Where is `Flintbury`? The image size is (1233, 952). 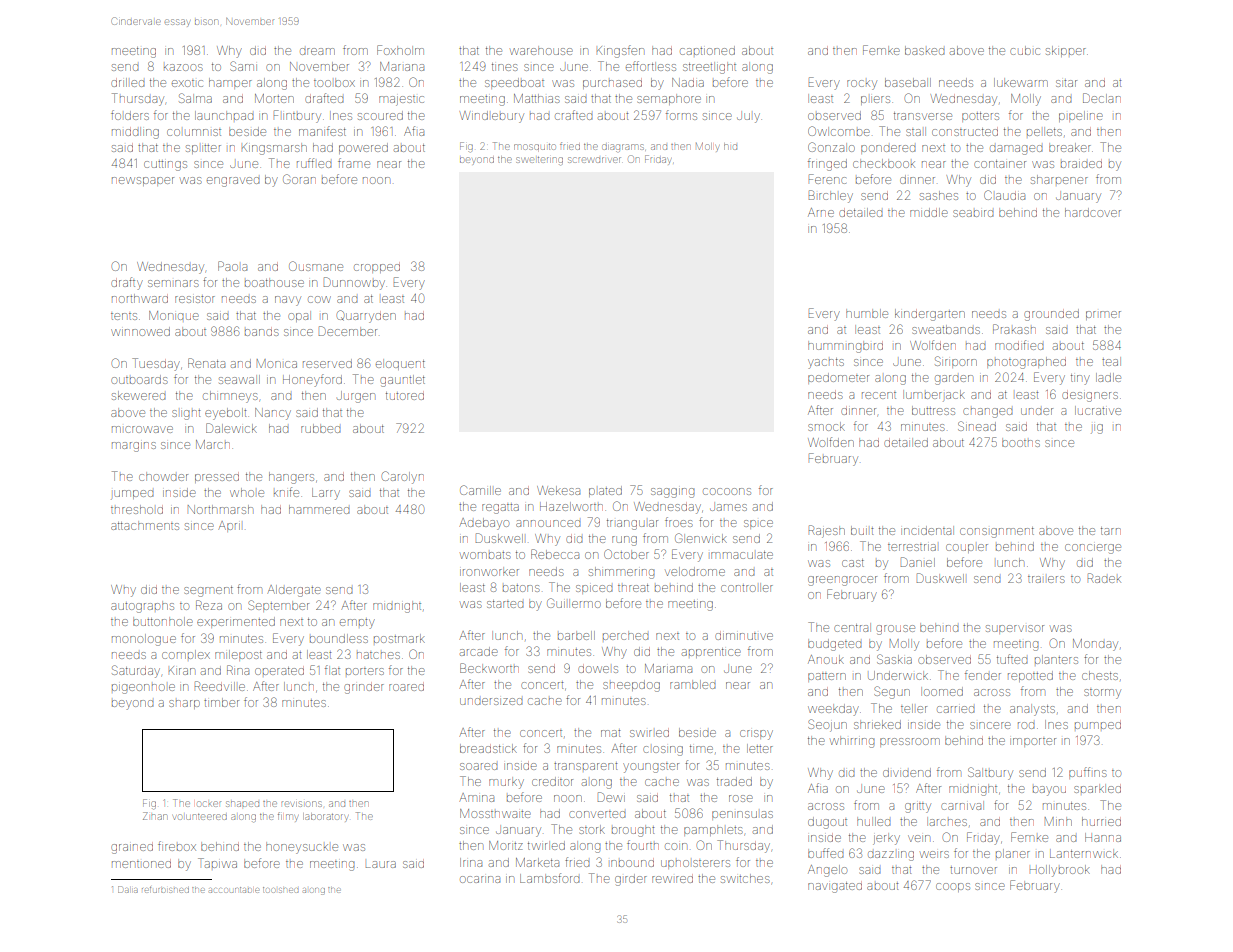 Flintbury is located at coordinates (297, 116).
